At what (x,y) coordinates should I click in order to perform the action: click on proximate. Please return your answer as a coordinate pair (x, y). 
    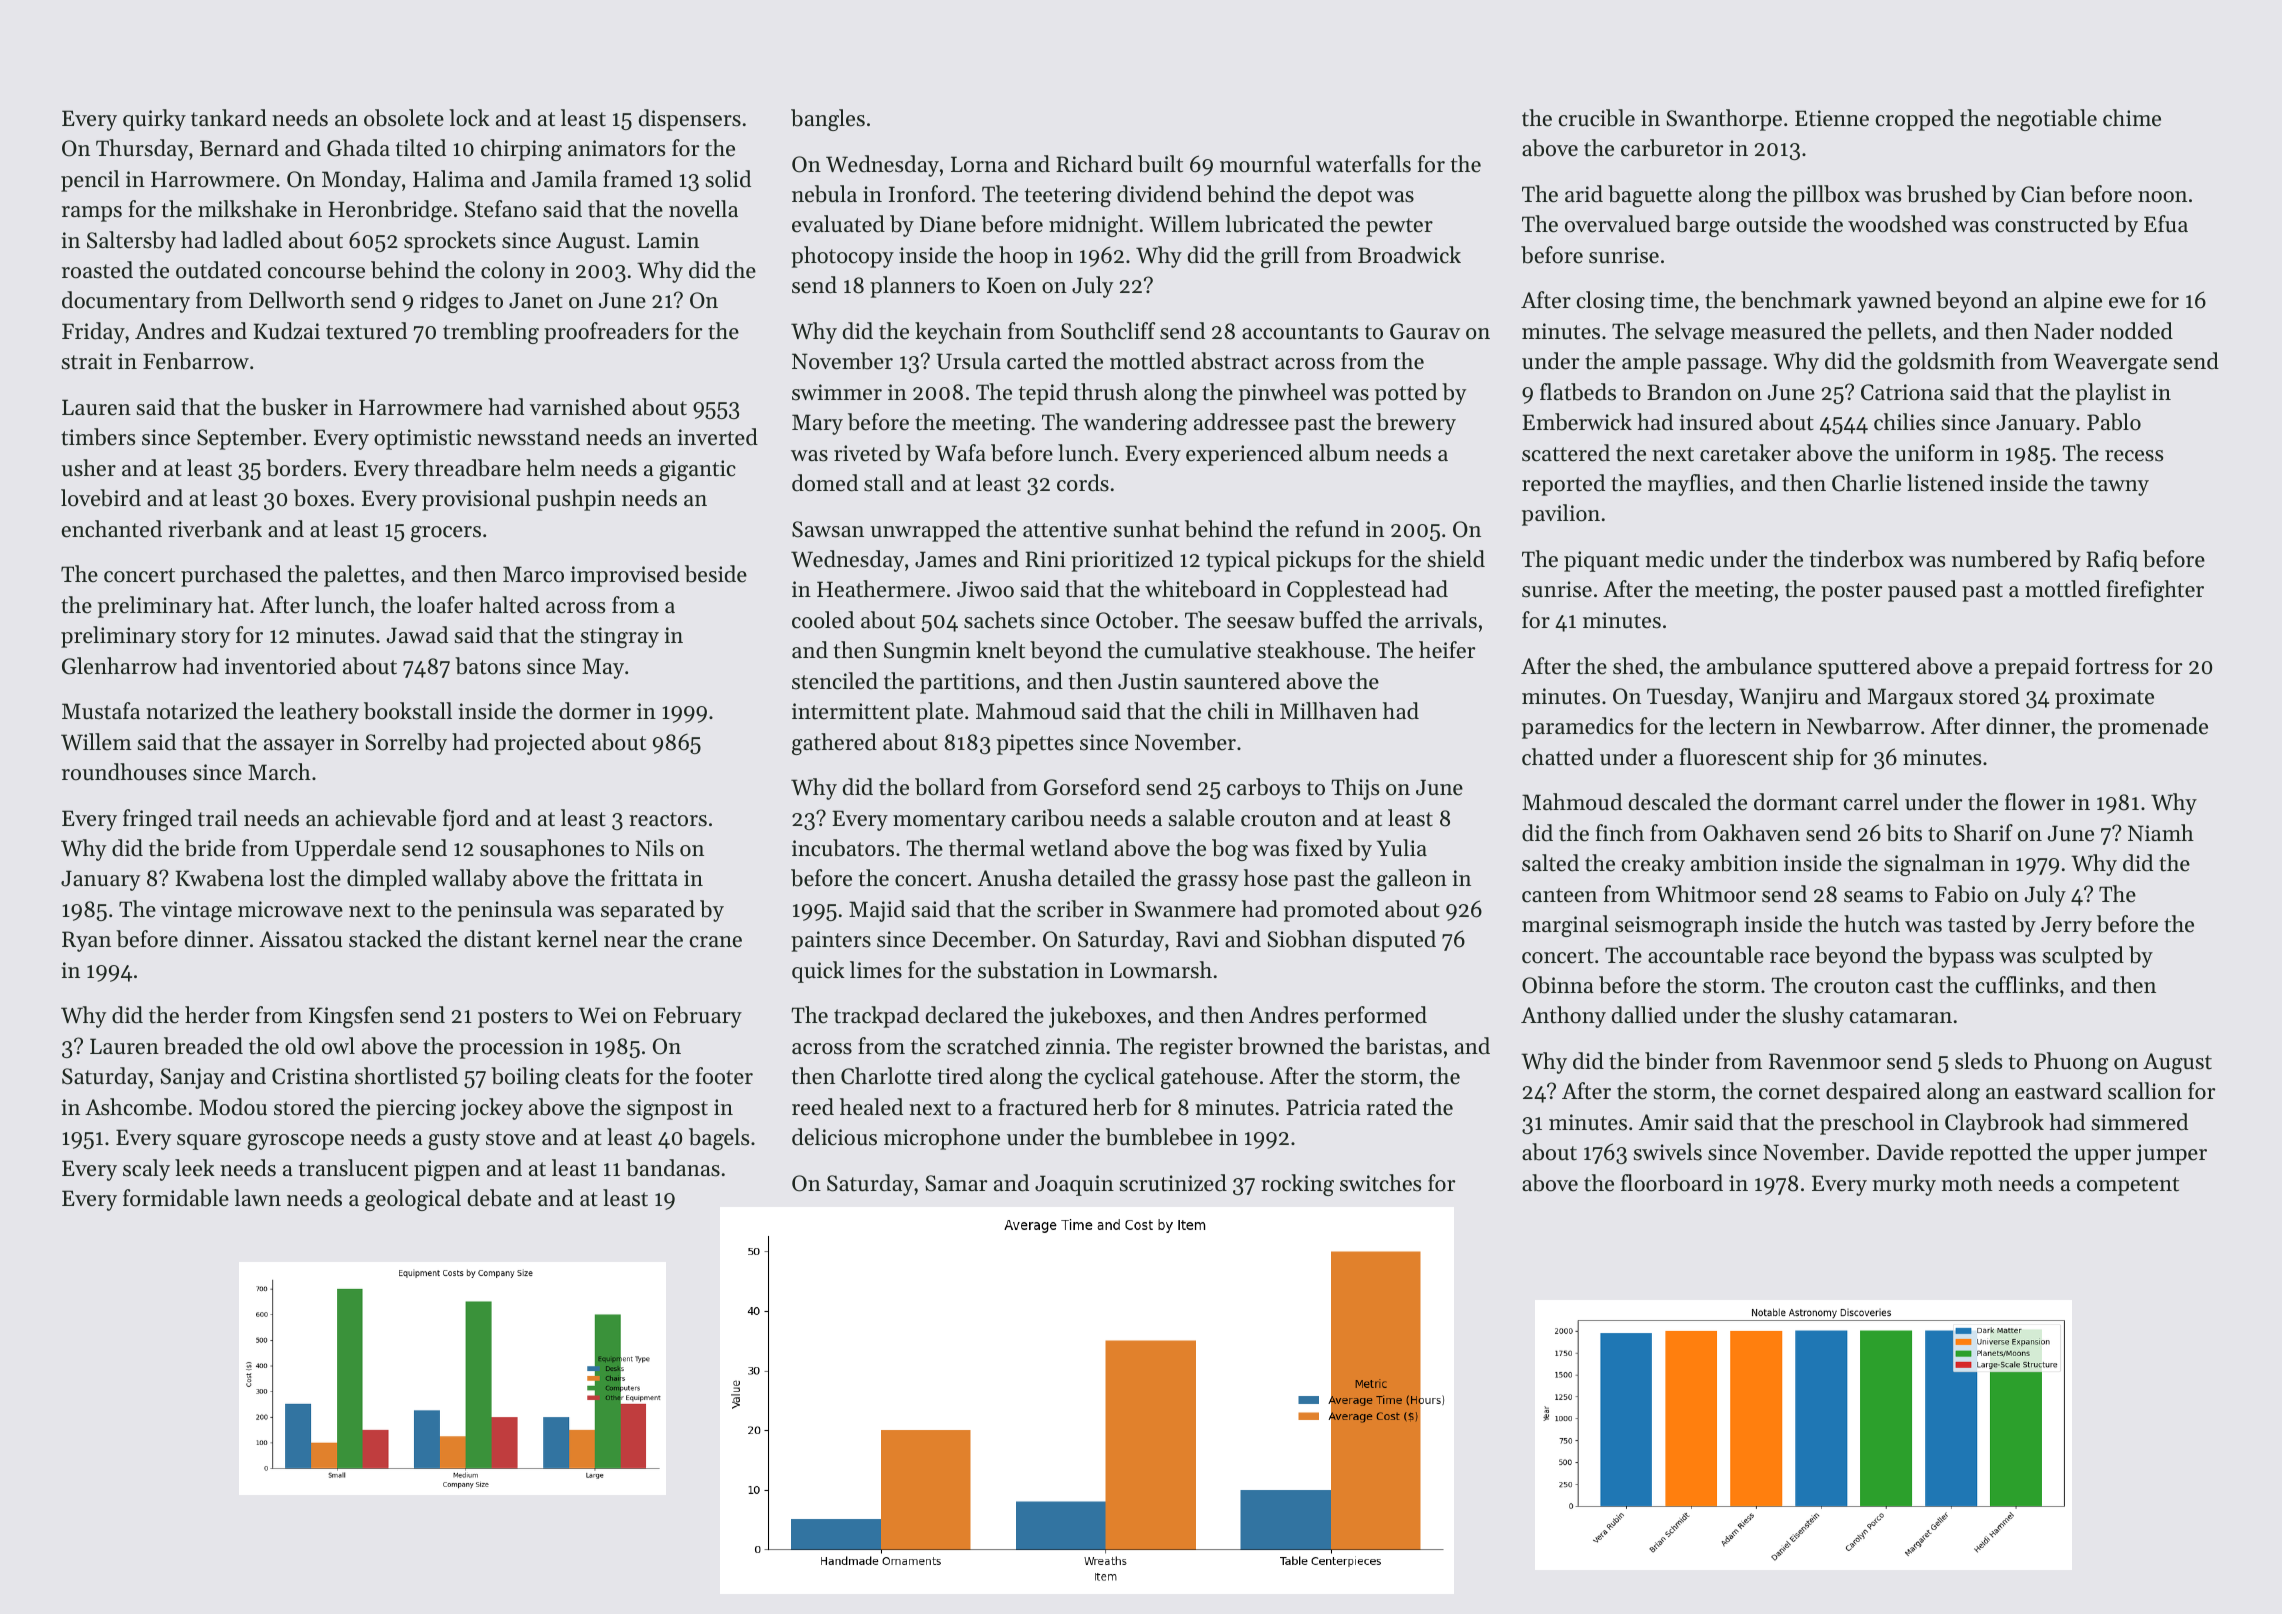
    Looking at the image, I should click on (2104, 698).
